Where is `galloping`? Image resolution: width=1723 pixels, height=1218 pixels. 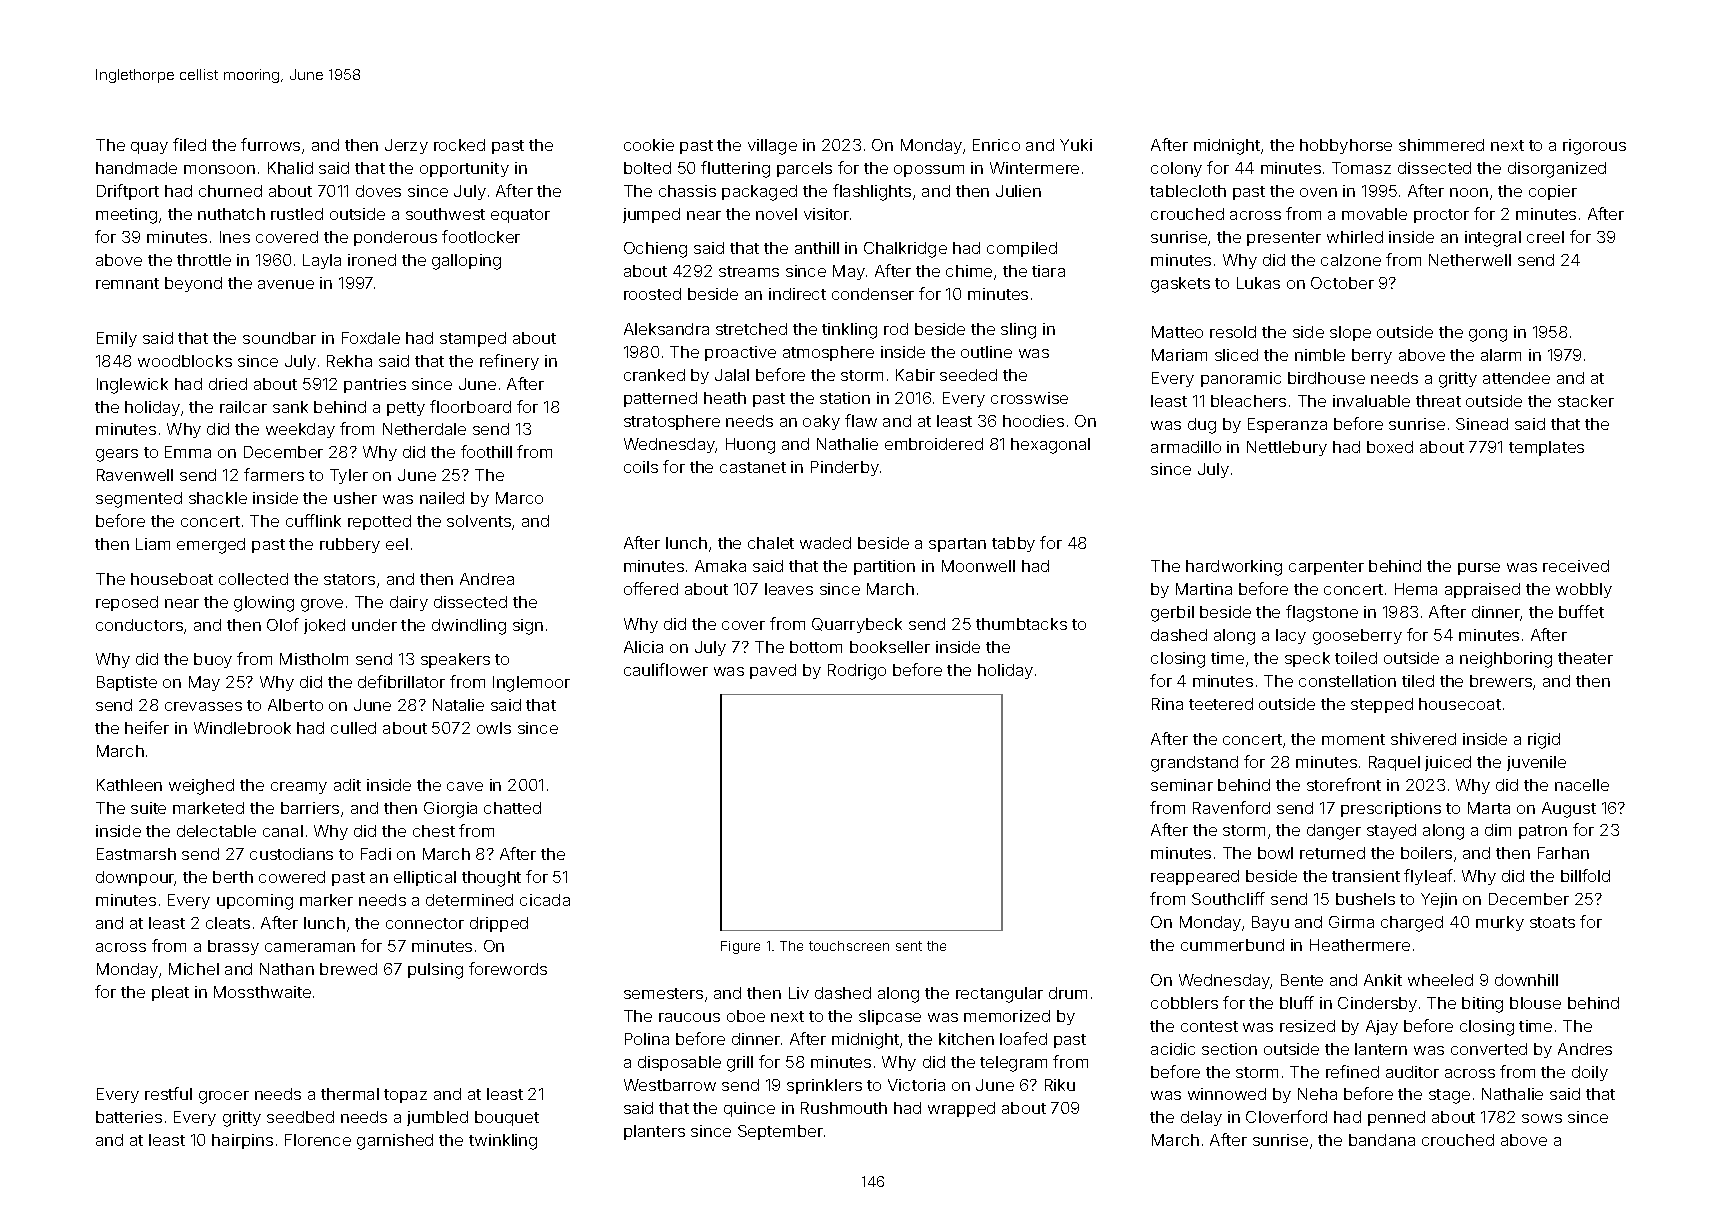 galloping is located at coordinates (466, 262).
